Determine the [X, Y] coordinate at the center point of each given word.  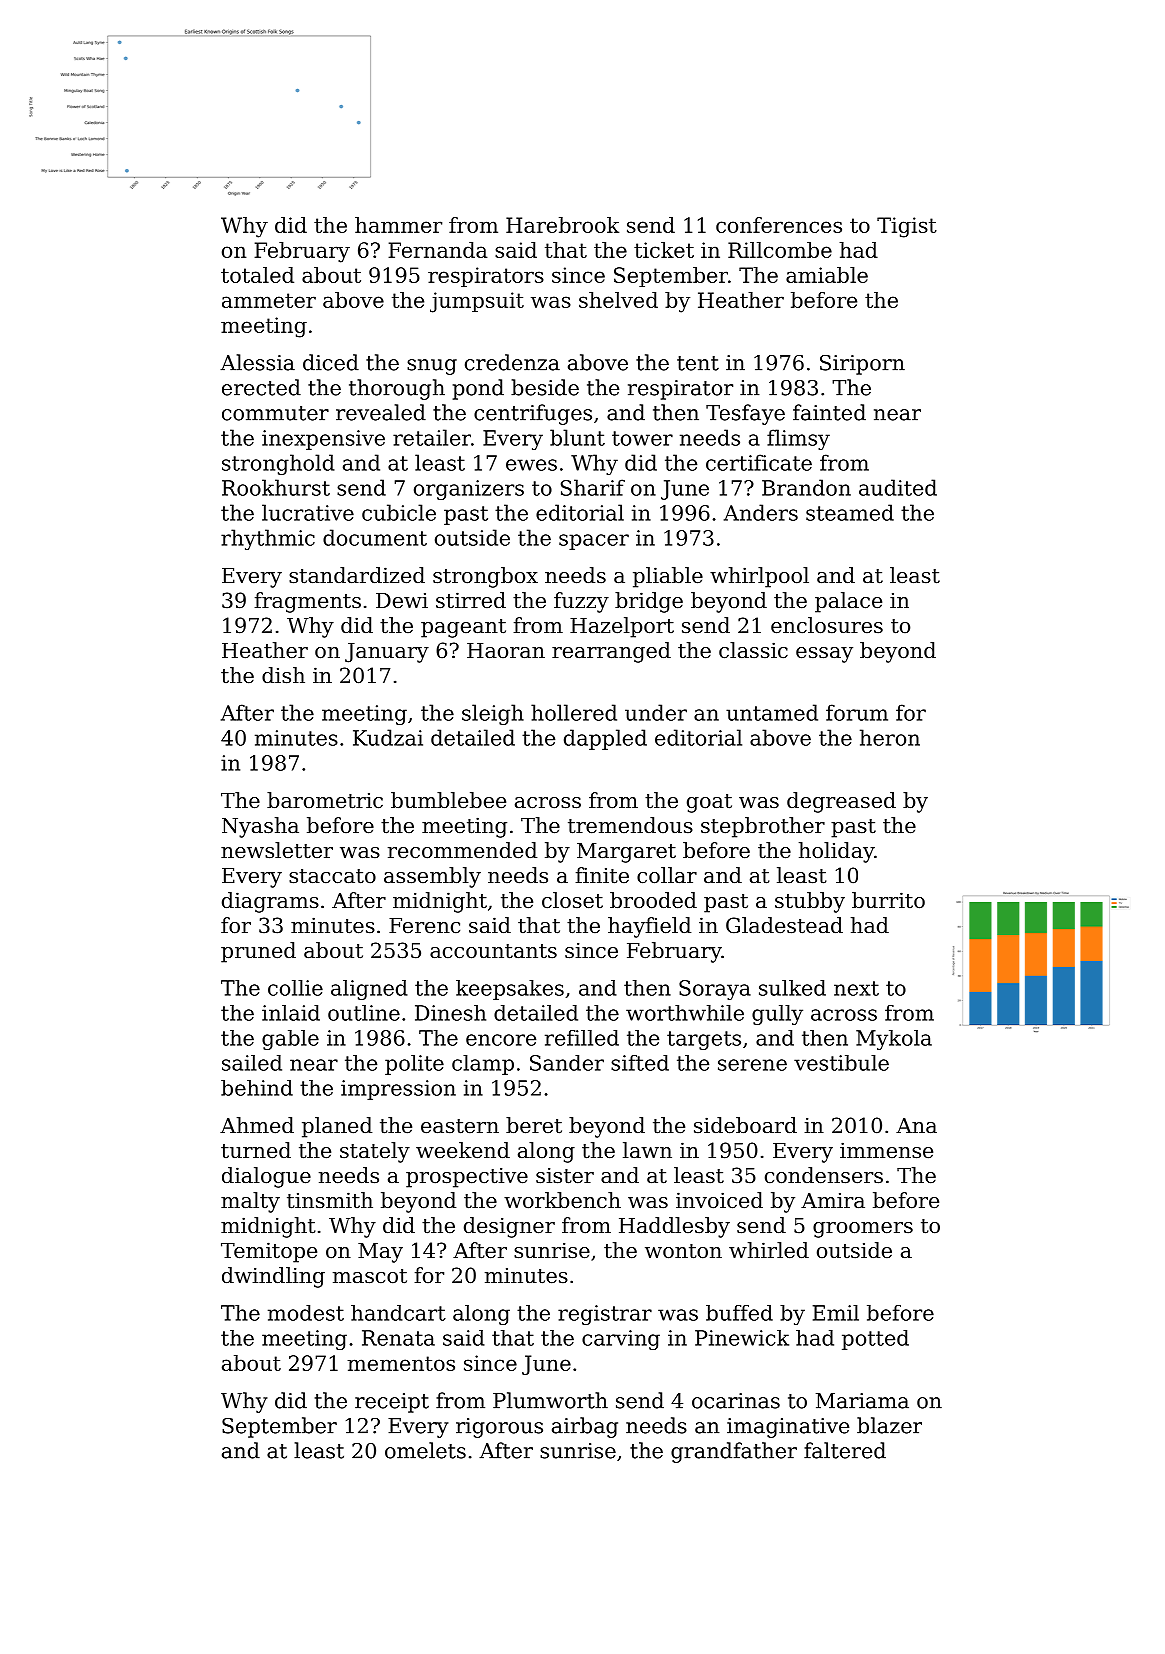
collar [667, 875]
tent [698, 363]
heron [890, 737]
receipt [392, 1403]
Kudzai [388, 737]
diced [331, 362]
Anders [761, 512]
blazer [889, 1425]
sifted [640, 1063]
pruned [258, 952]
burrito [888, 900]
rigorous [499, 1428]
